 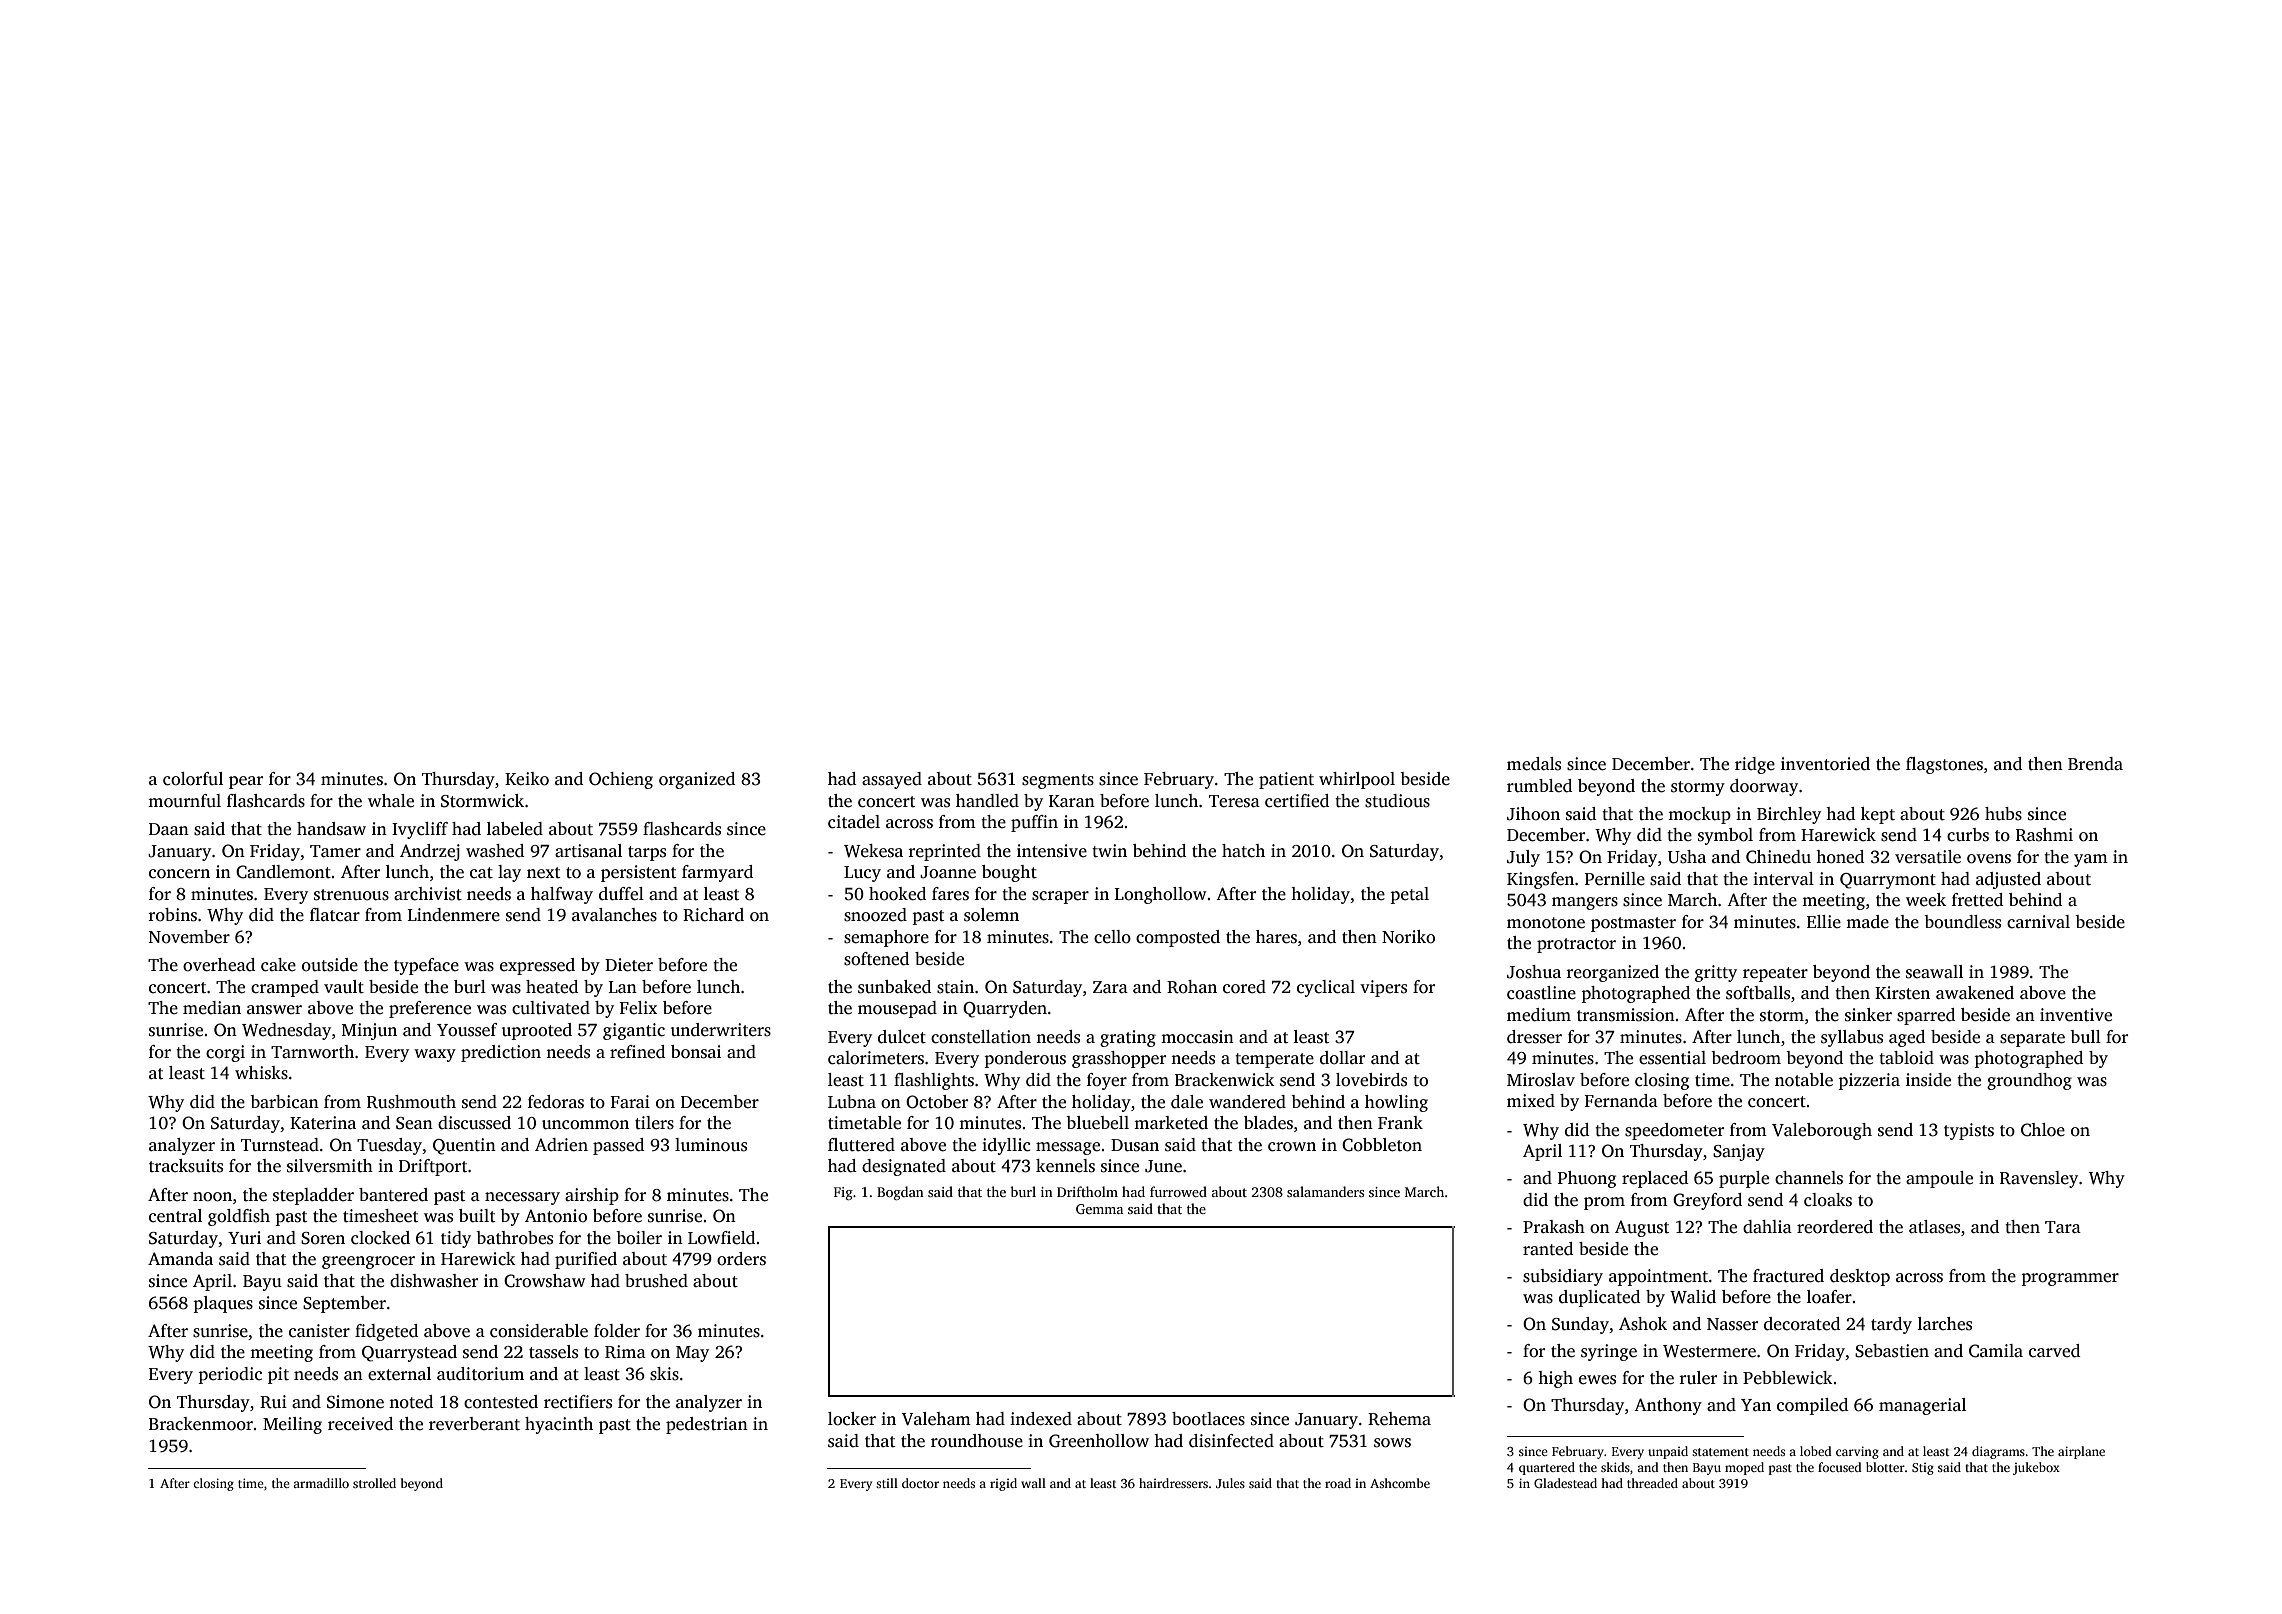 What do you see at coordinates (1342, 1058) in the screenshot?
I see `dollar` at bounding box center [1342, 1058].
